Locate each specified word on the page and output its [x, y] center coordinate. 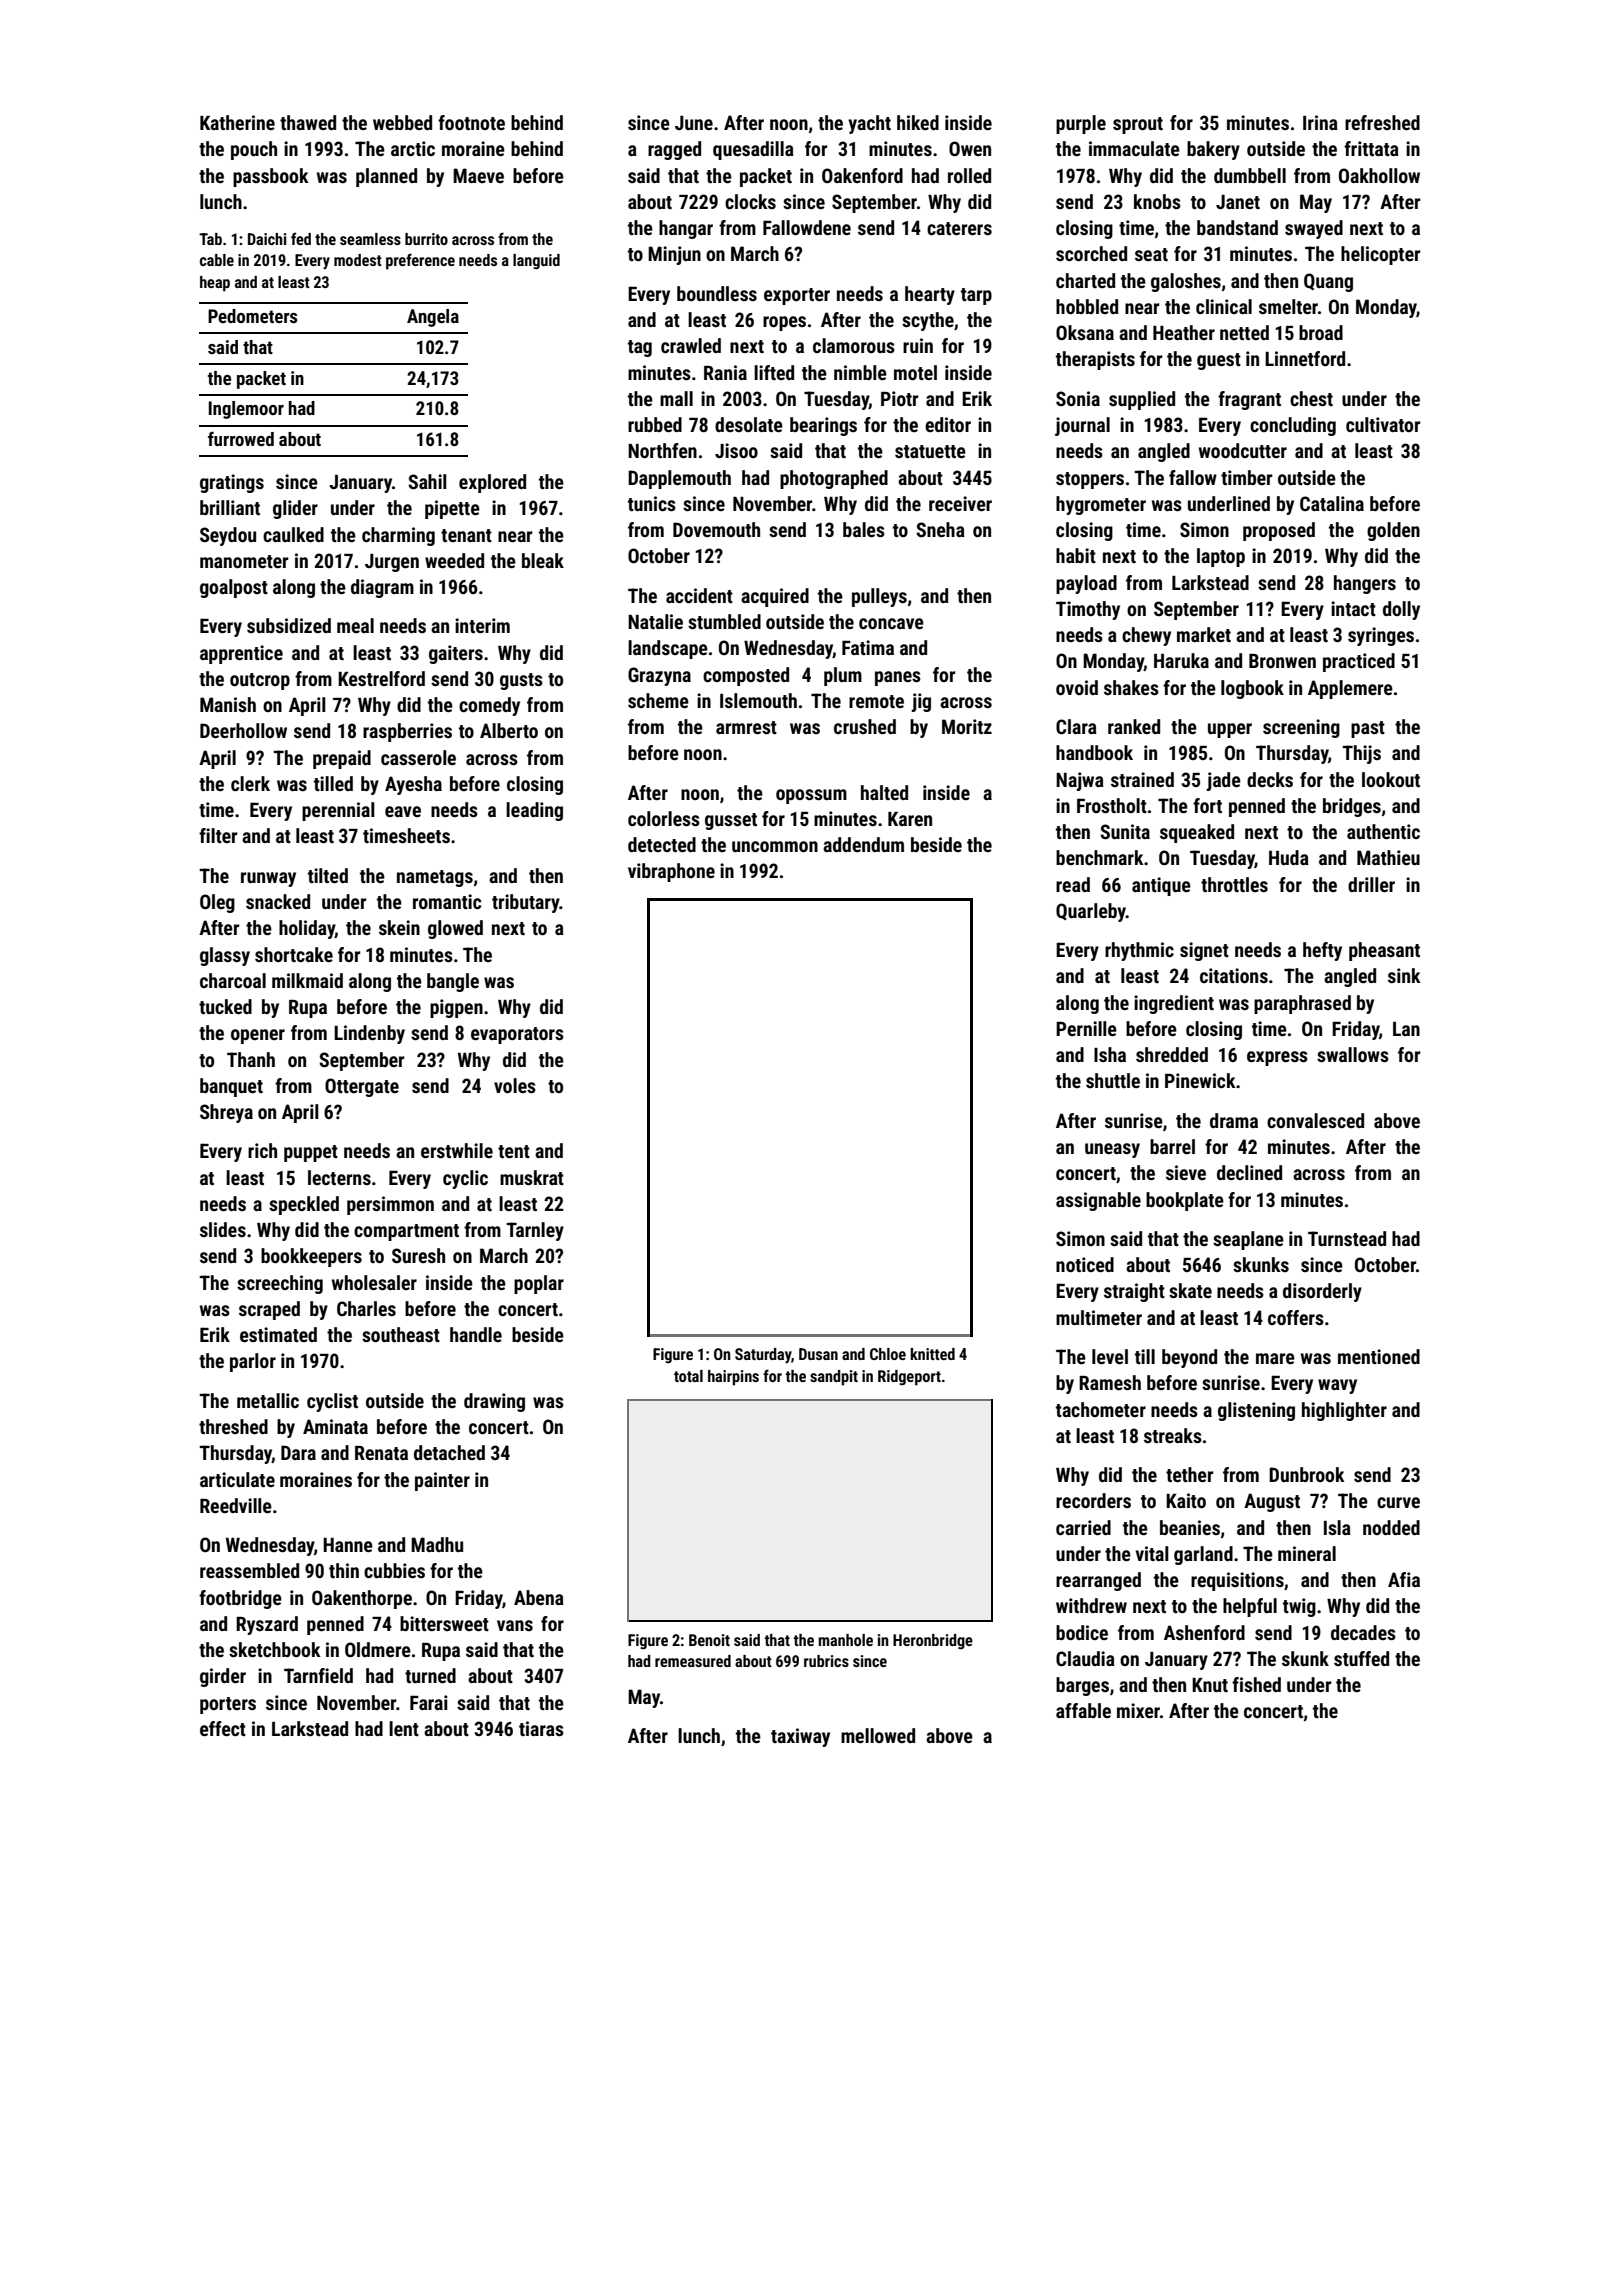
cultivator [1383, 424]
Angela [433, 318]
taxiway [800, 1737]
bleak [543, 560]
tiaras [541, 1728]
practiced [1359, 662]
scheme [658, 700]
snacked [278, 901]
